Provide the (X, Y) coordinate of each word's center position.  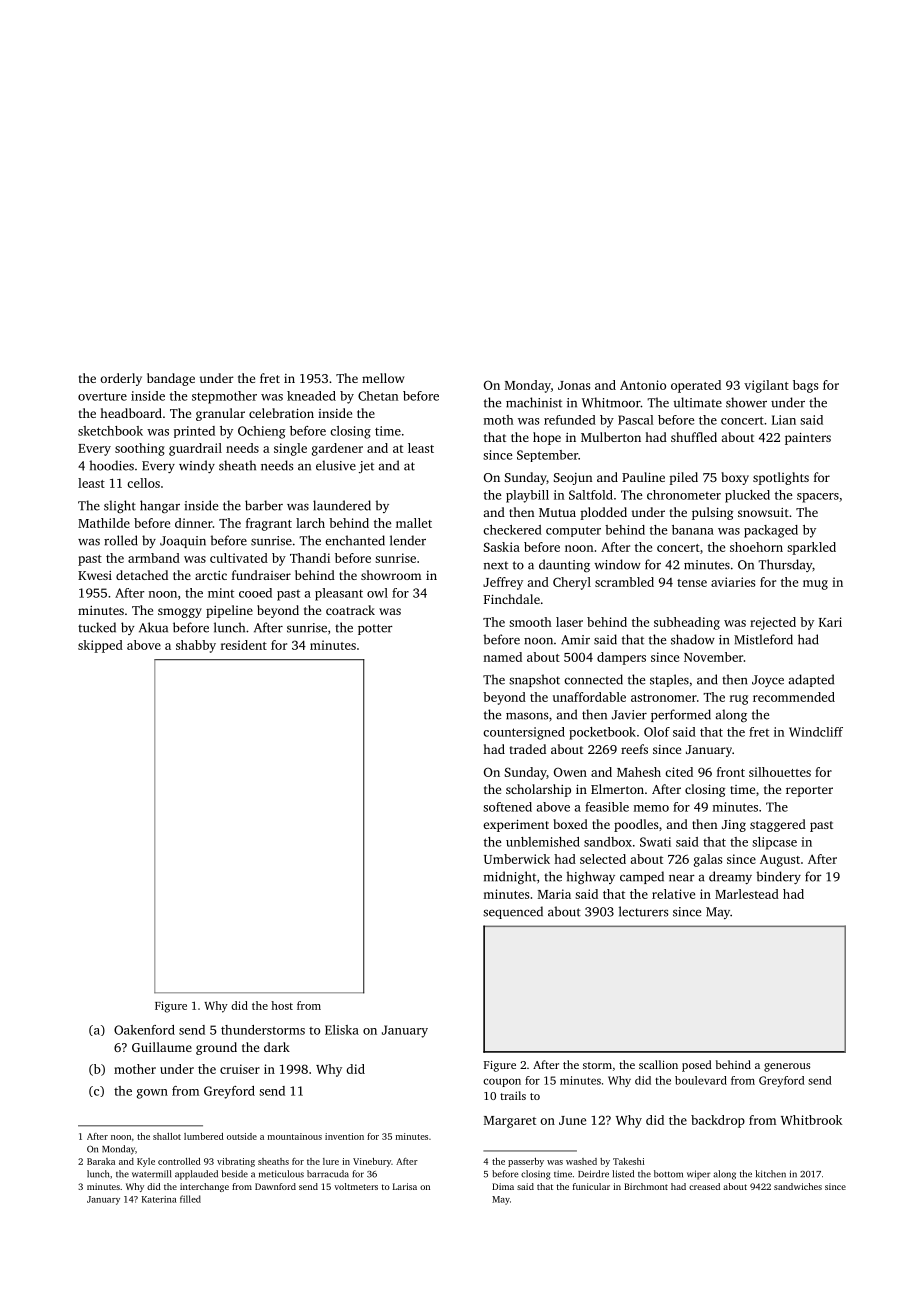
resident (244, 645)
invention (344, 1136)
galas (708, 860)
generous (787, 1067)
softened (507, 807)
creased (704, 1186)
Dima (503, 1186)
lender (408, 540)
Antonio (643, 385)
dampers (621, 658)
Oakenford (144, 1030)
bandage (171, 379)
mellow (383, 378)
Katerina (159, 1199)
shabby (196, 646)
